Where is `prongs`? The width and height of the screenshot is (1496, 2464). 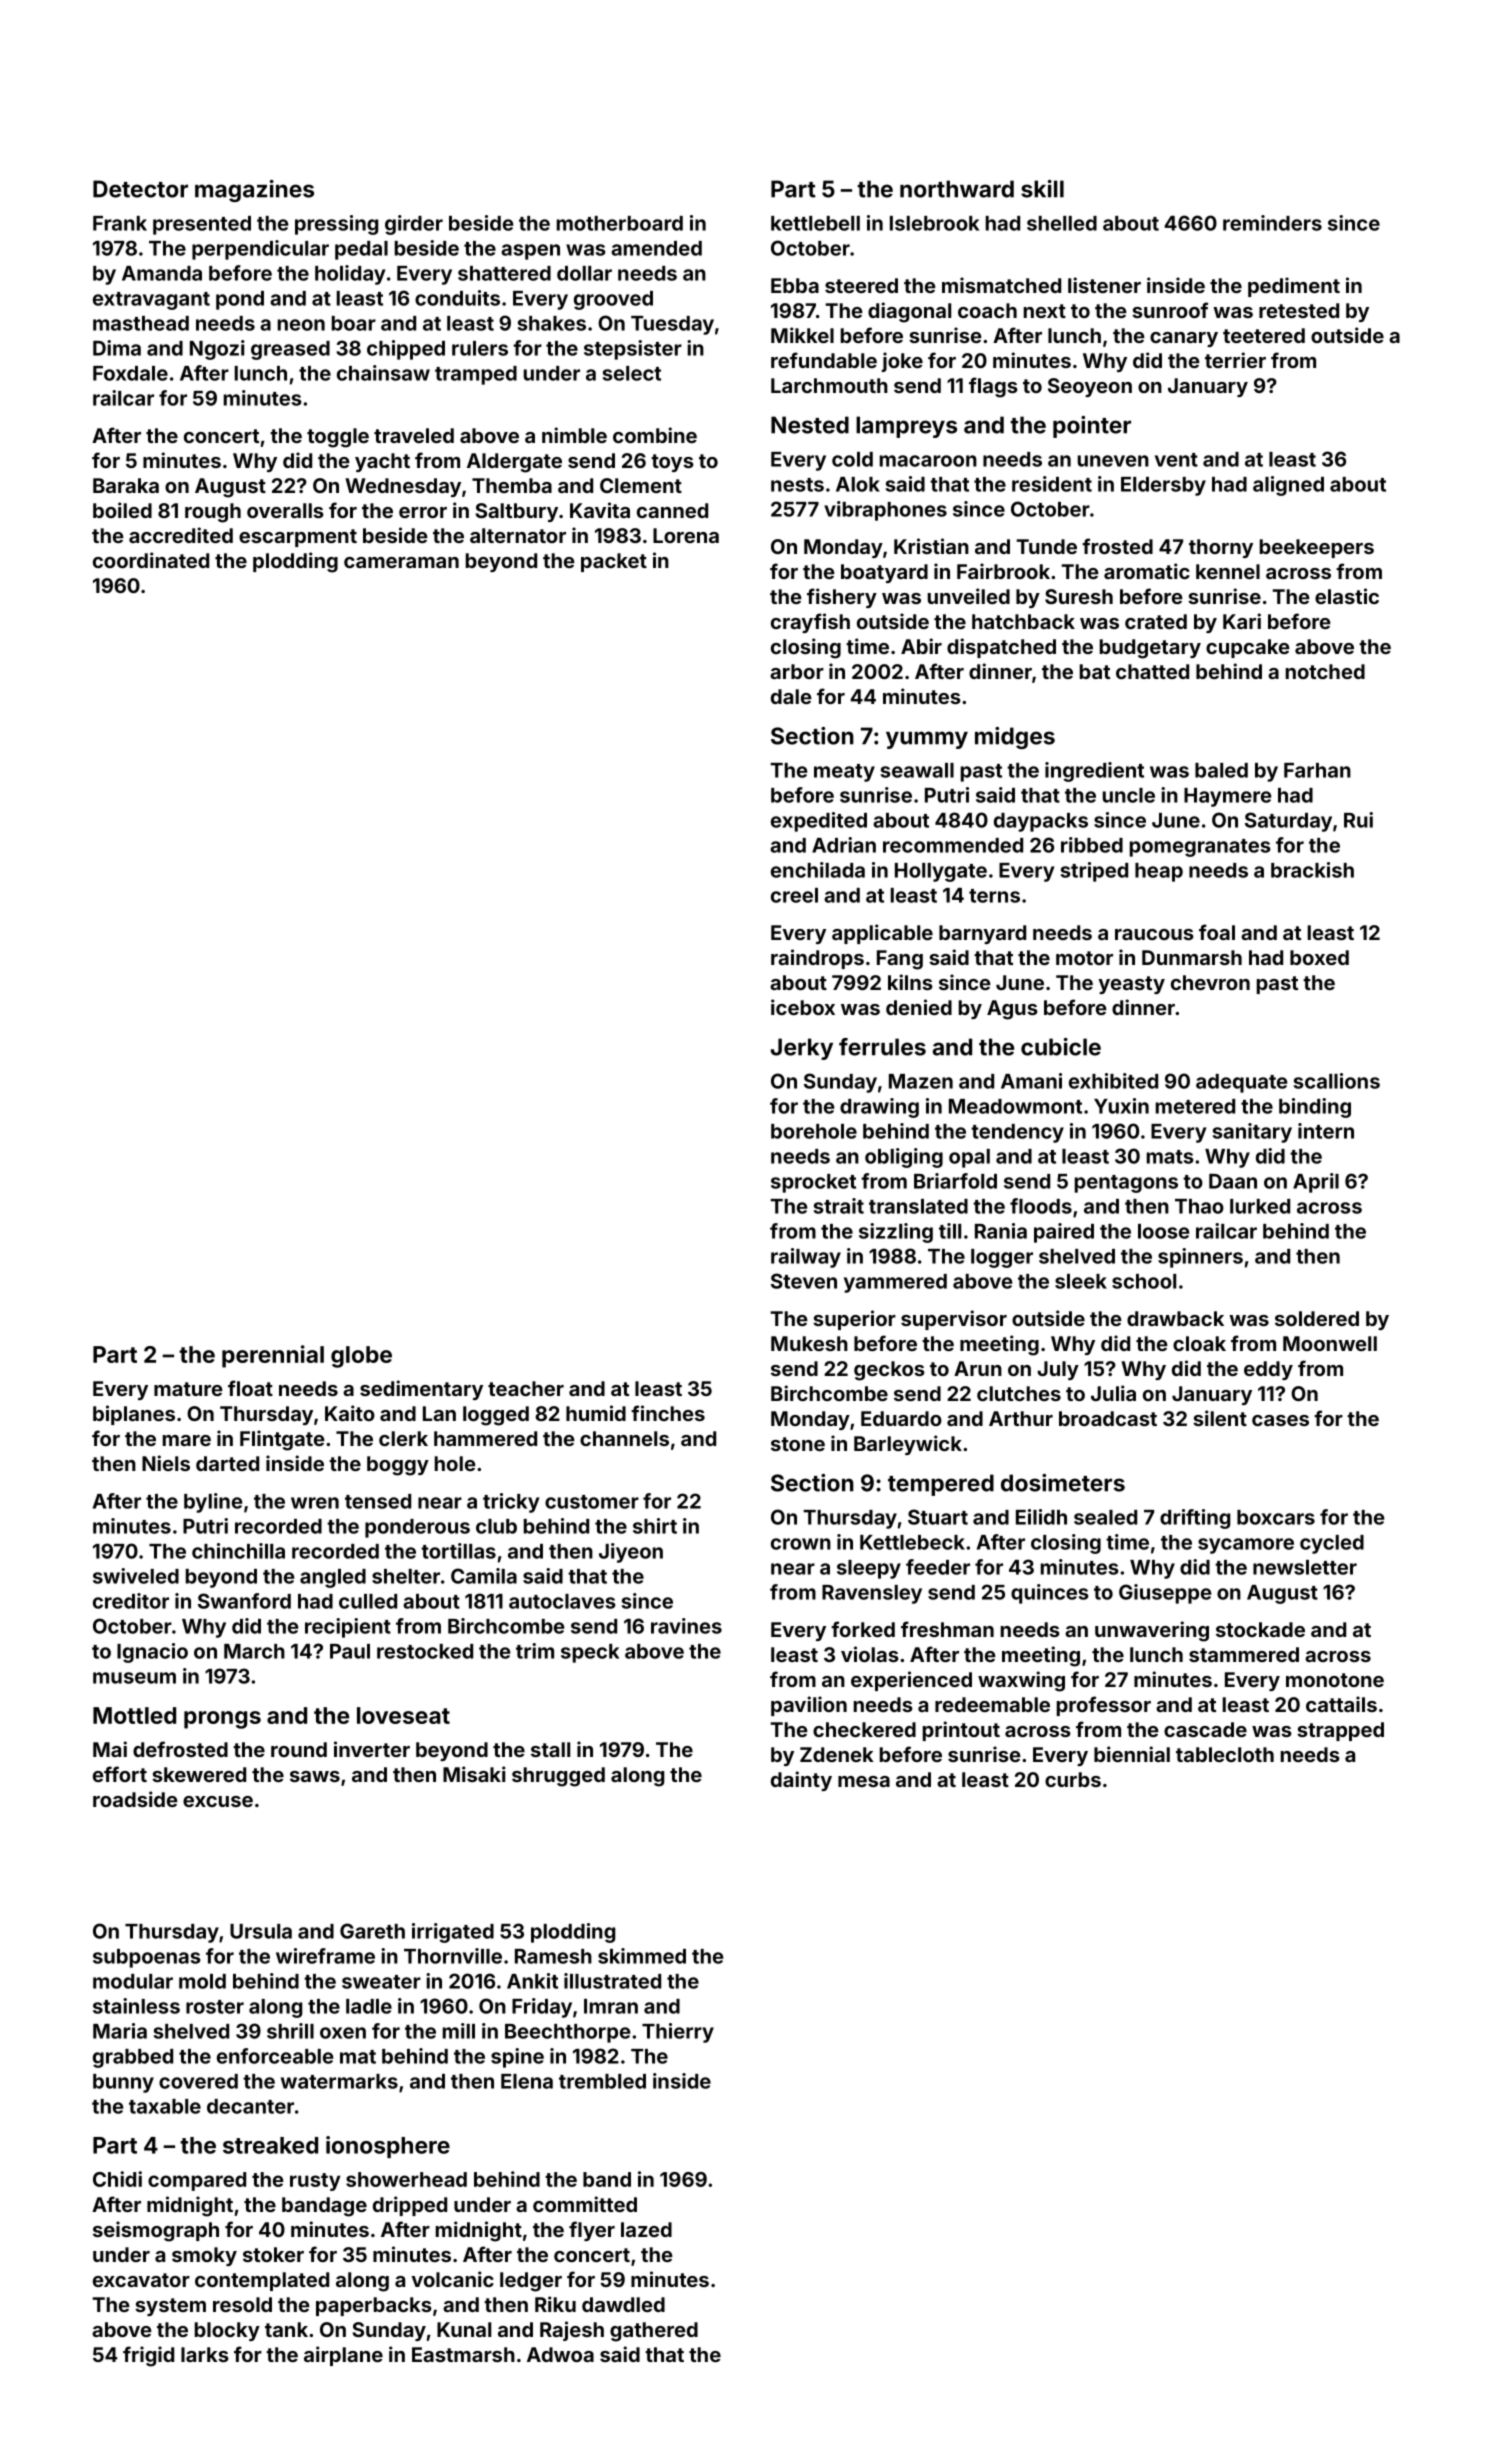
prongs is located at coordinates (222, 1720).
